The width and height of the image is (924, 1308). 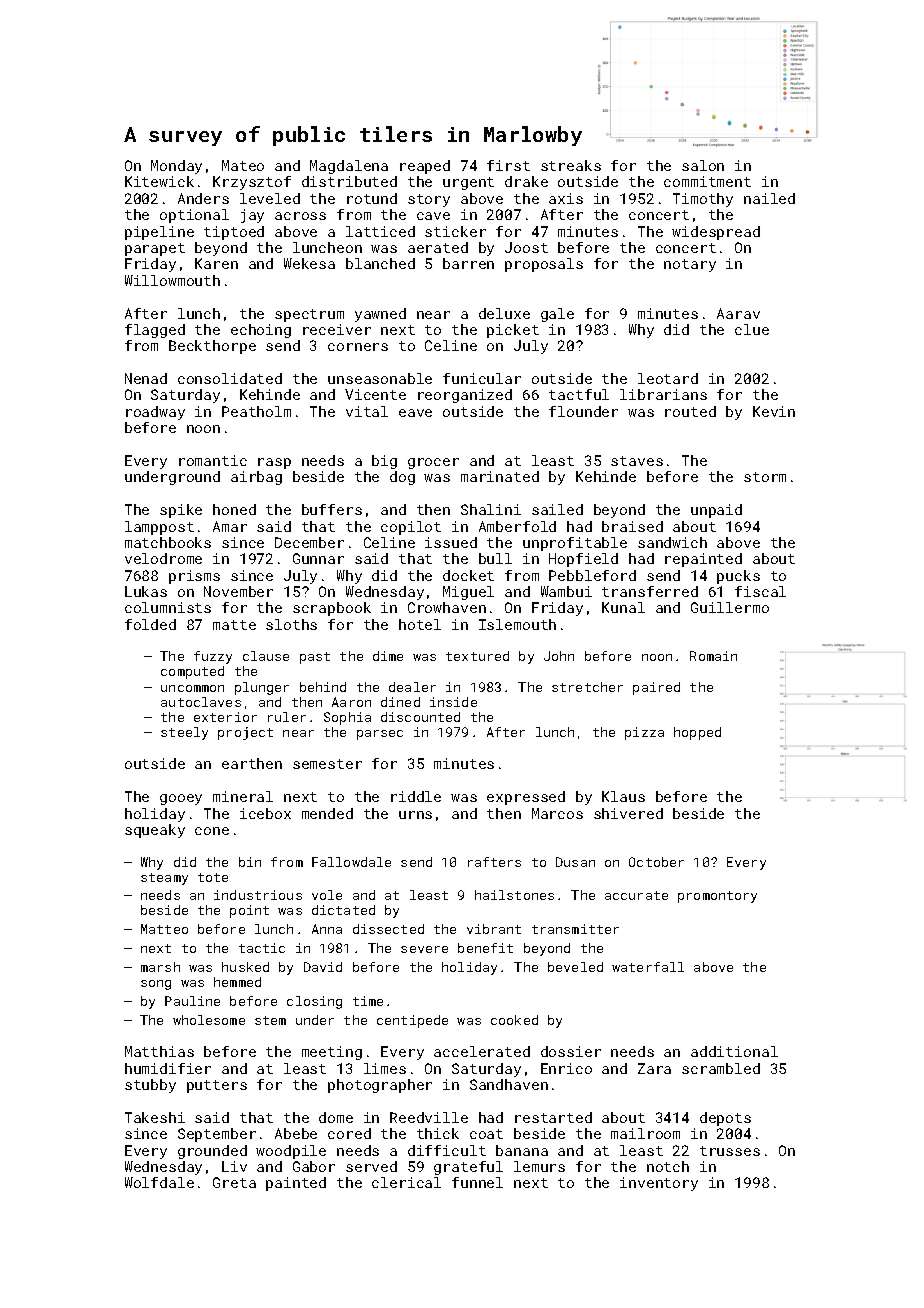 What do you see at coordinates (716, 511) in the image?
I see `unpaid` at bounding box center [716, 511].
